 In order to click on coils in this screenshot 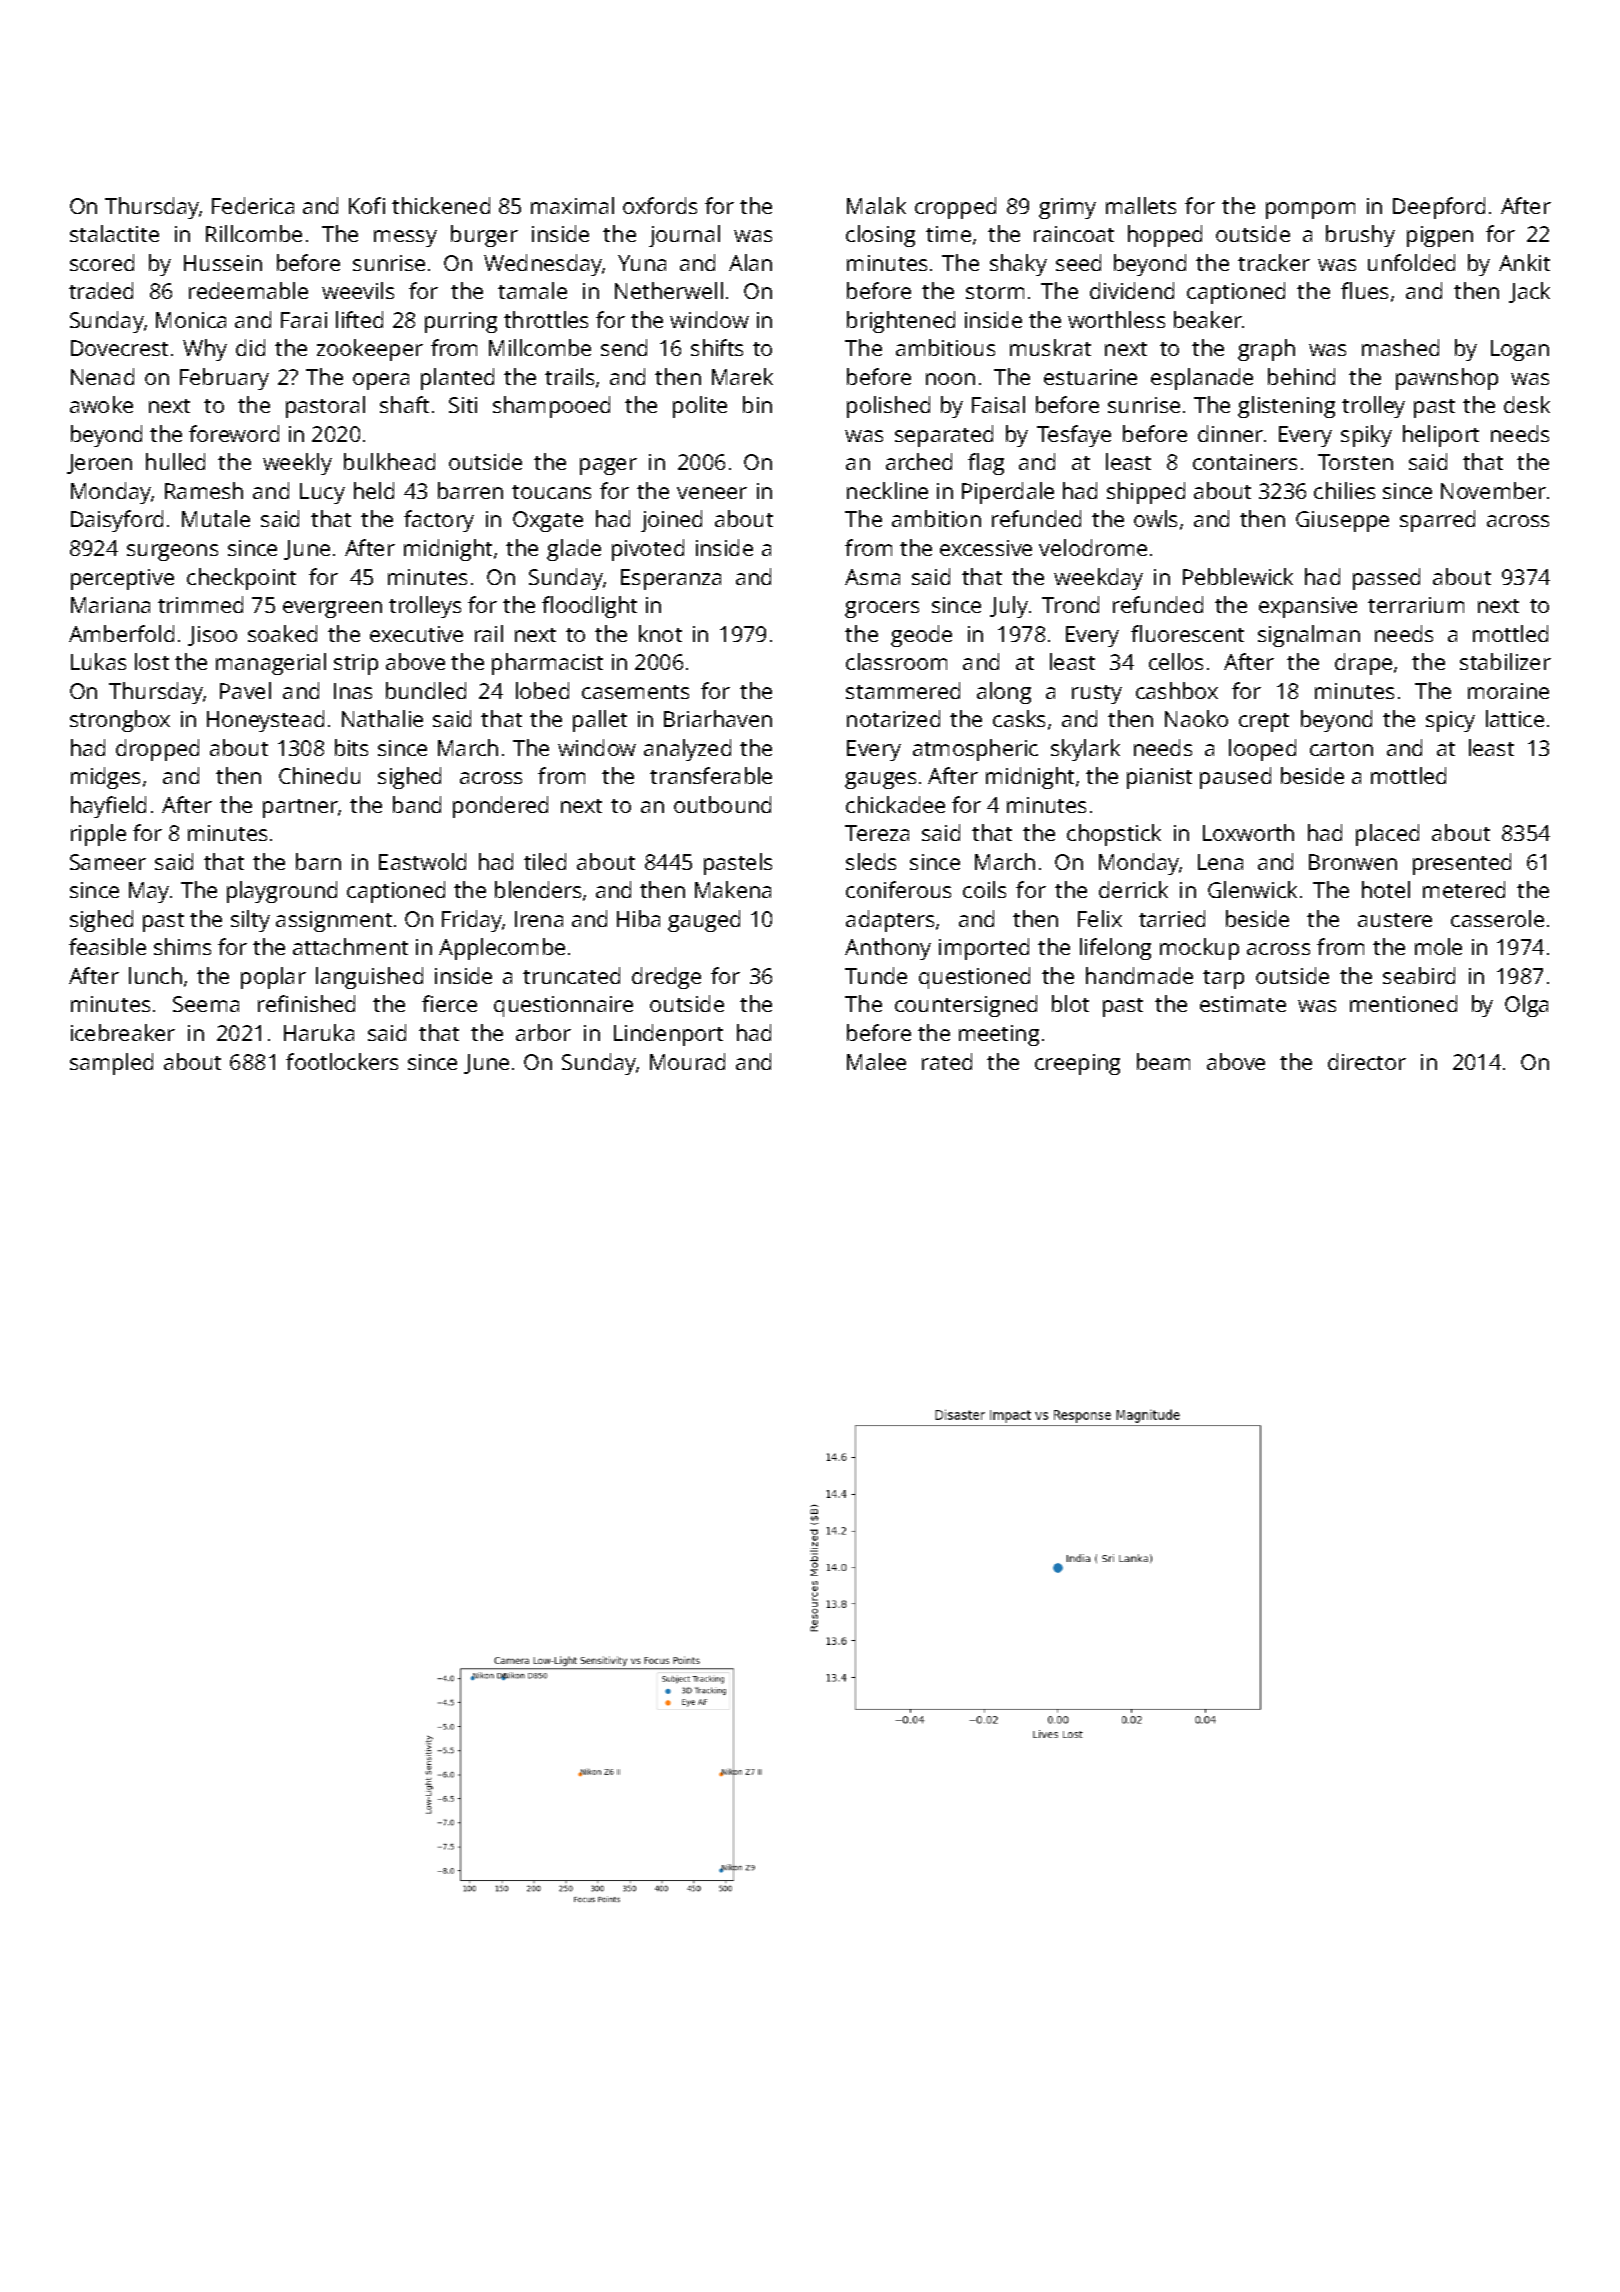, I will do `click(984, 889)`.
